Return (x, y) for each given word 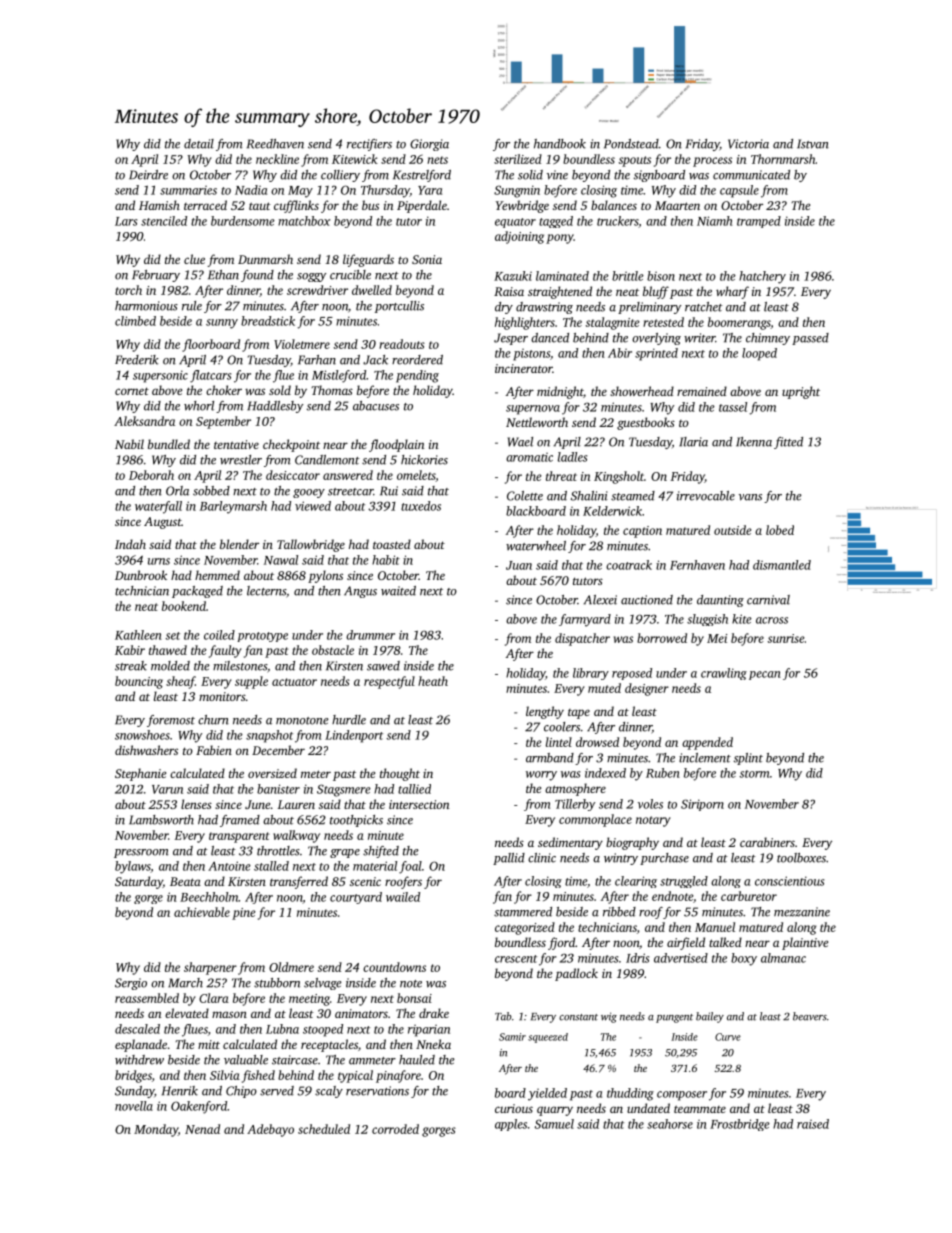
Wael (520, 442)
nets (437, 160)
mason (229, 1014)
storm (754, 774)
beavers (810, 1016)
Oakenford (199, 1107)
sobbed (211, 491)
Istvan (813, 144)
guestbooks (646, 423)
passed (810, 339)
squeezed (548, 1038)
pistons (531, 355)
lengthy (545, 712)
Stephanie (140, 774)
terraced (205, 205)
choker (224, 390)
